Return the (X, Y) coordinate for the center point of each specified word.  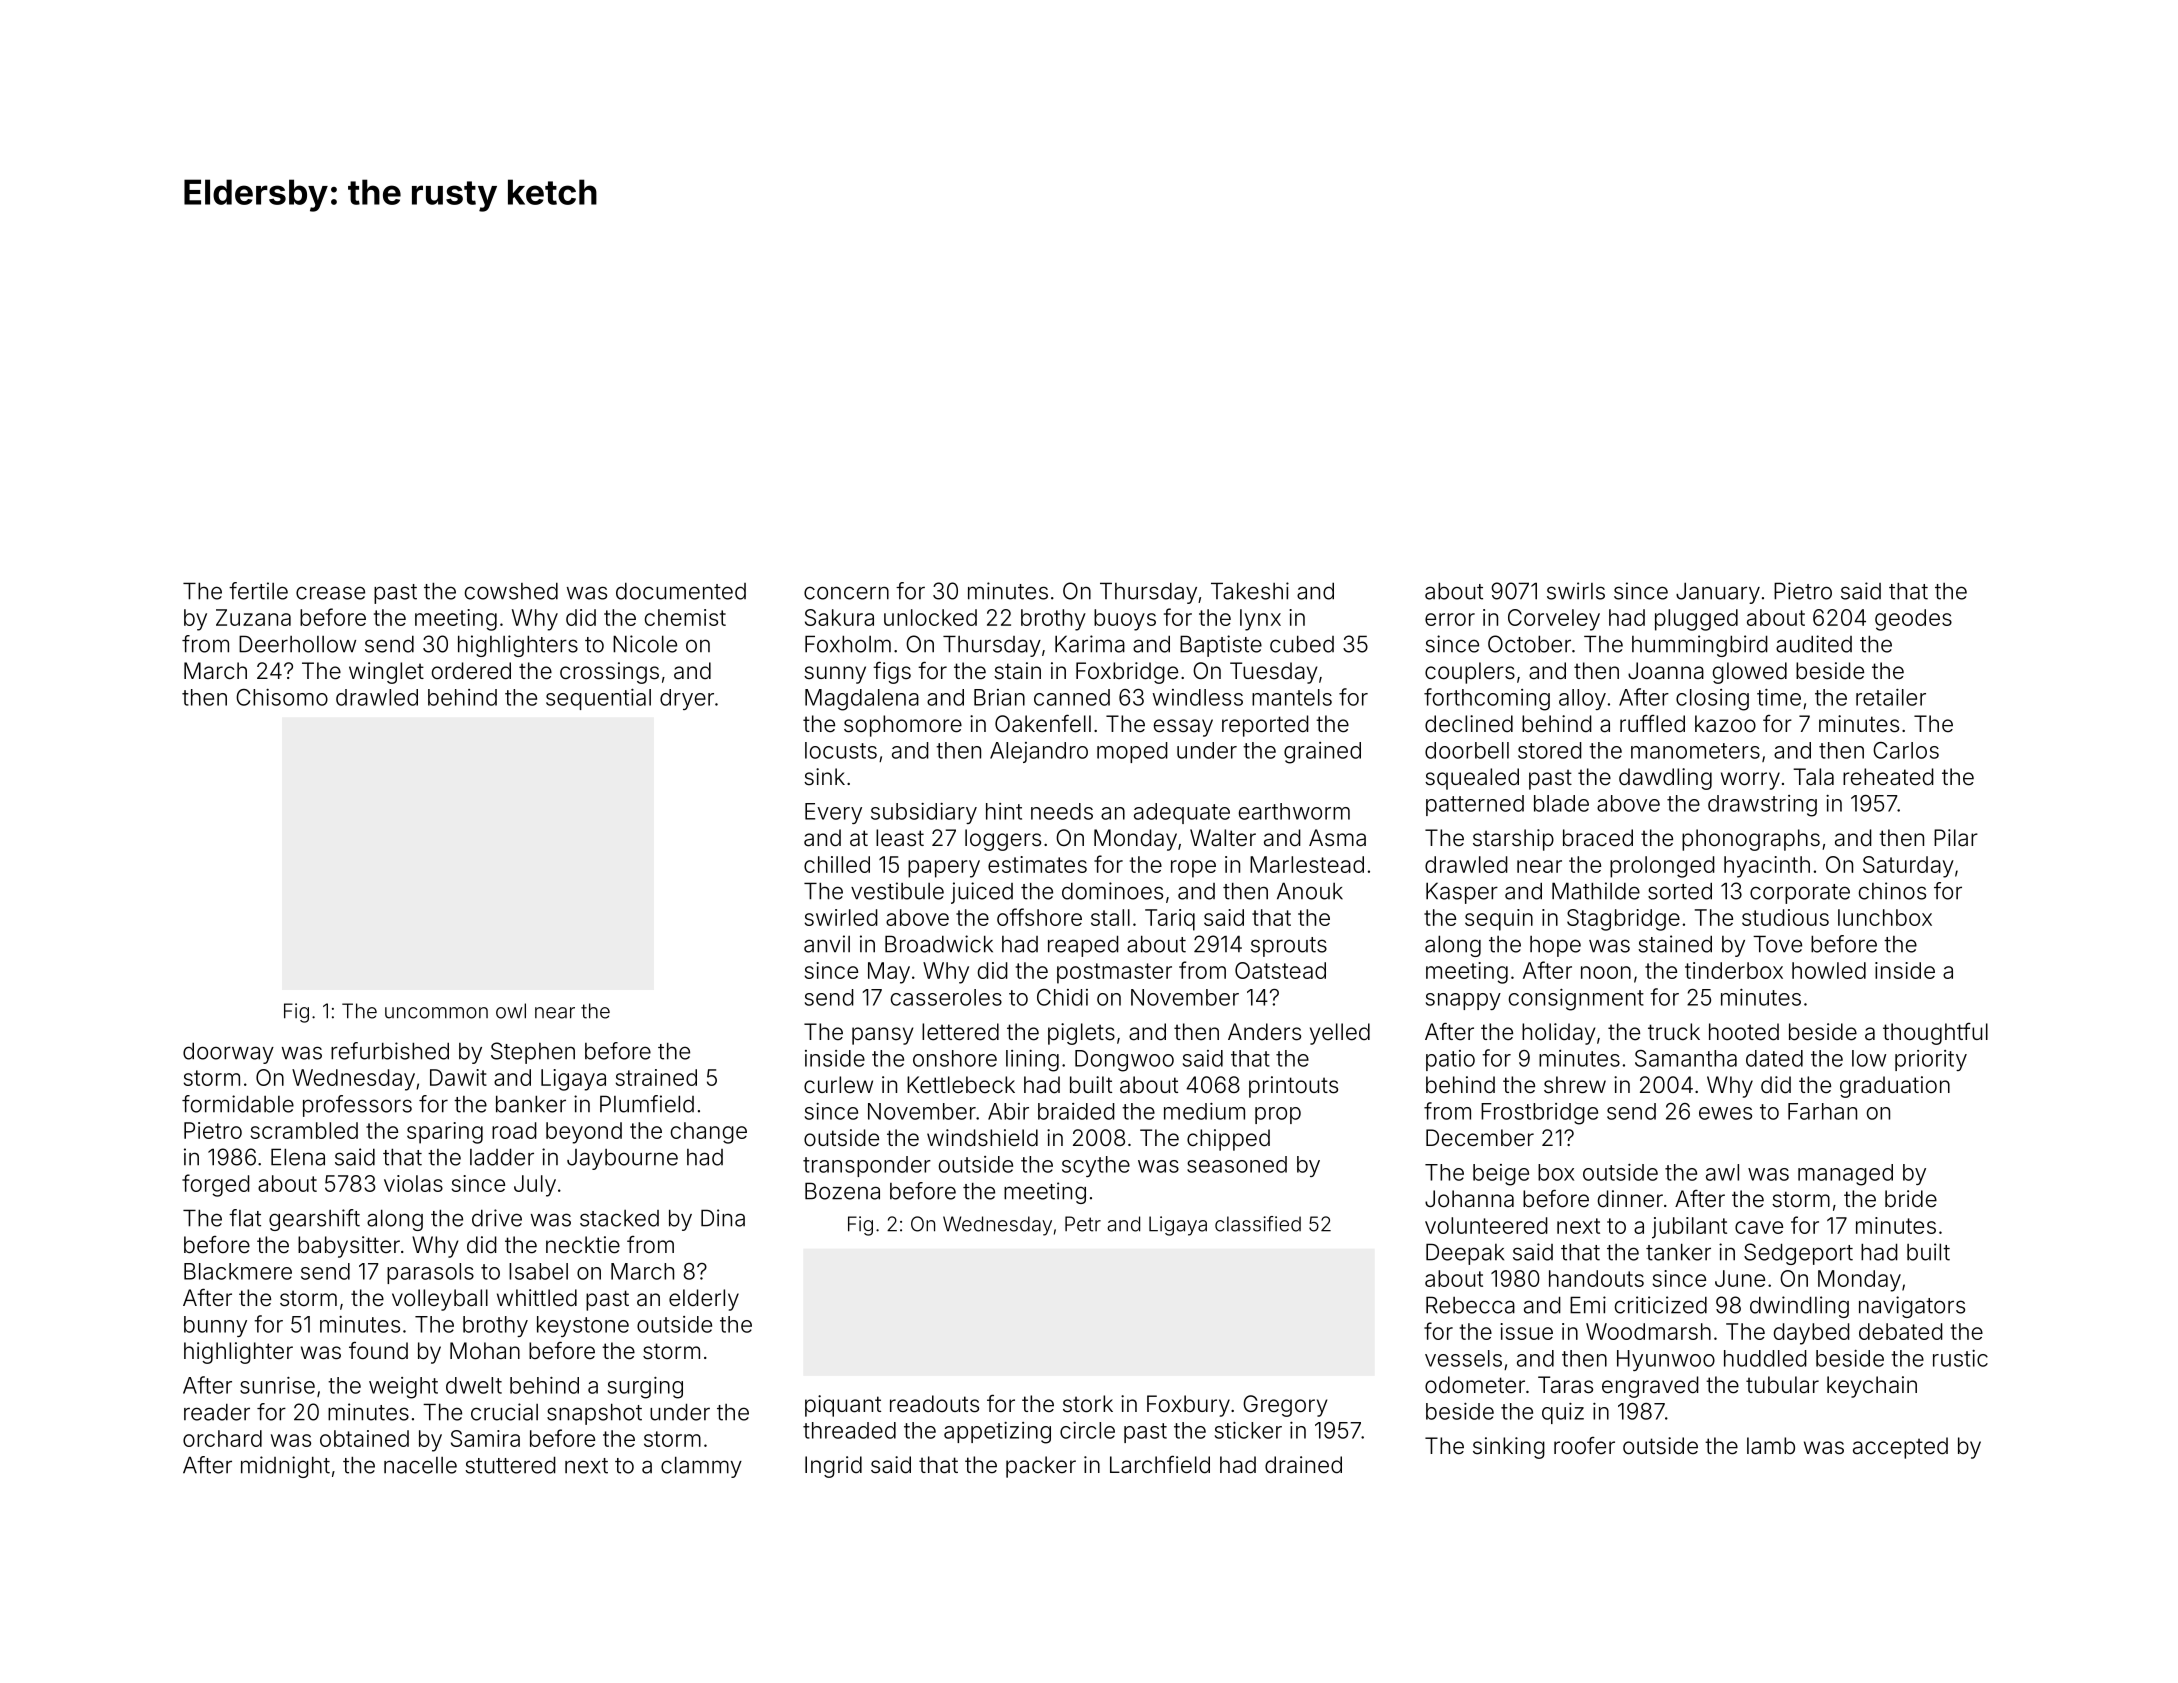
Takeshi (1250, 591)
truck (1674, 1031)
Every (833, 813)
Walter (1223, 838)
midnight (285, 1467)
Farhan (1822, 1111)
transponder (867, 1166)
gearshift (314, 1220)
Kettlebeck (961, 1085)
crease (330, 593)
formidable (238, 1104)
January (1718, 593)
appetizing (997, 1433)
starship (1513, 840)
